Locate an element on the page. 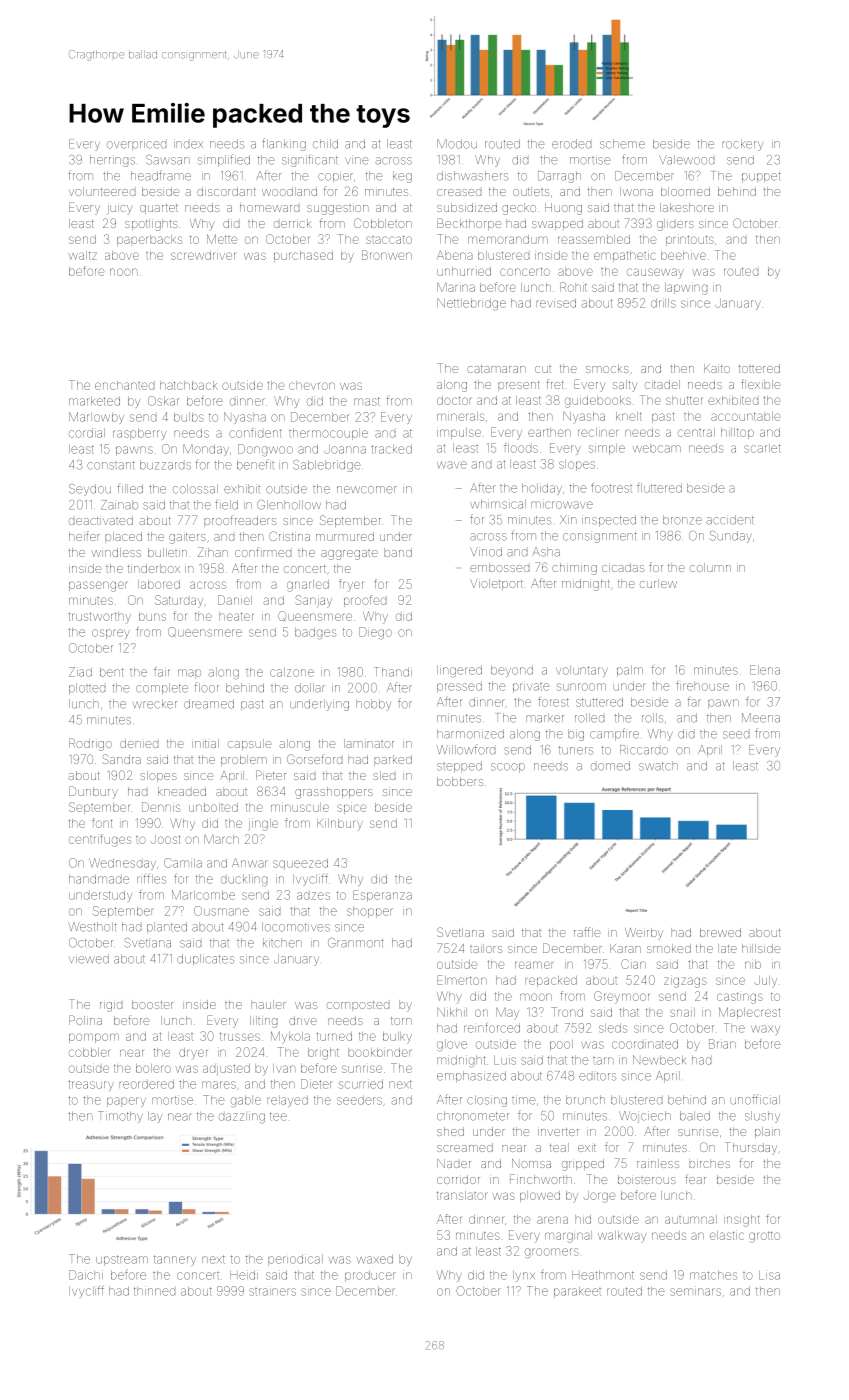 The height and width of the page is (1400, 849). torn is located at coordinates (401, 1021).
